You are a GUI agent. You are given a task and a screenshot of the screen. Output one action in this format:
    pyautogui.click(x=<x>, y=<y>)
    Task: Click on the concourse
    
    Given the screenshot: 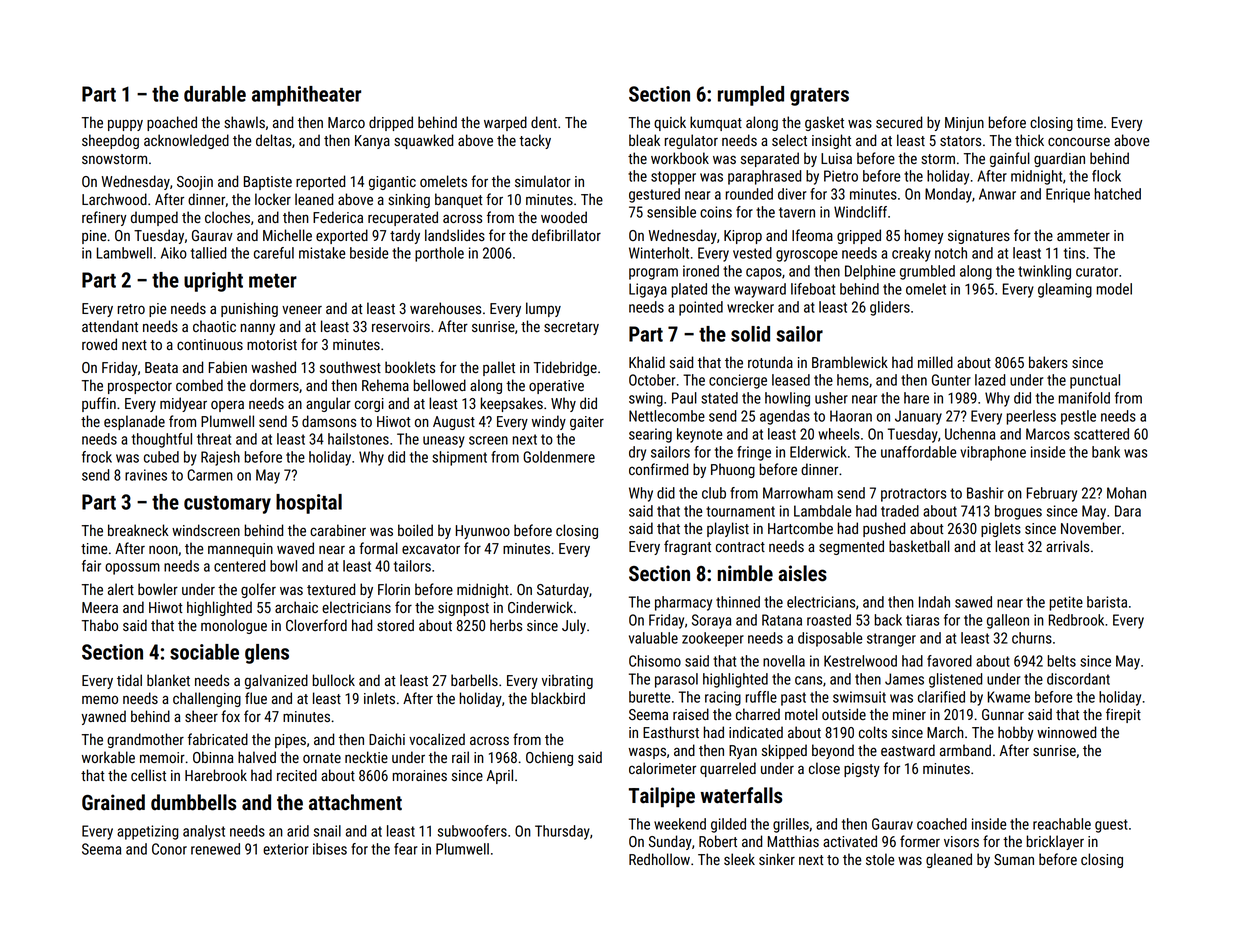 What is the action you would take?
    pyautogui.click(x=1079, y=141)
